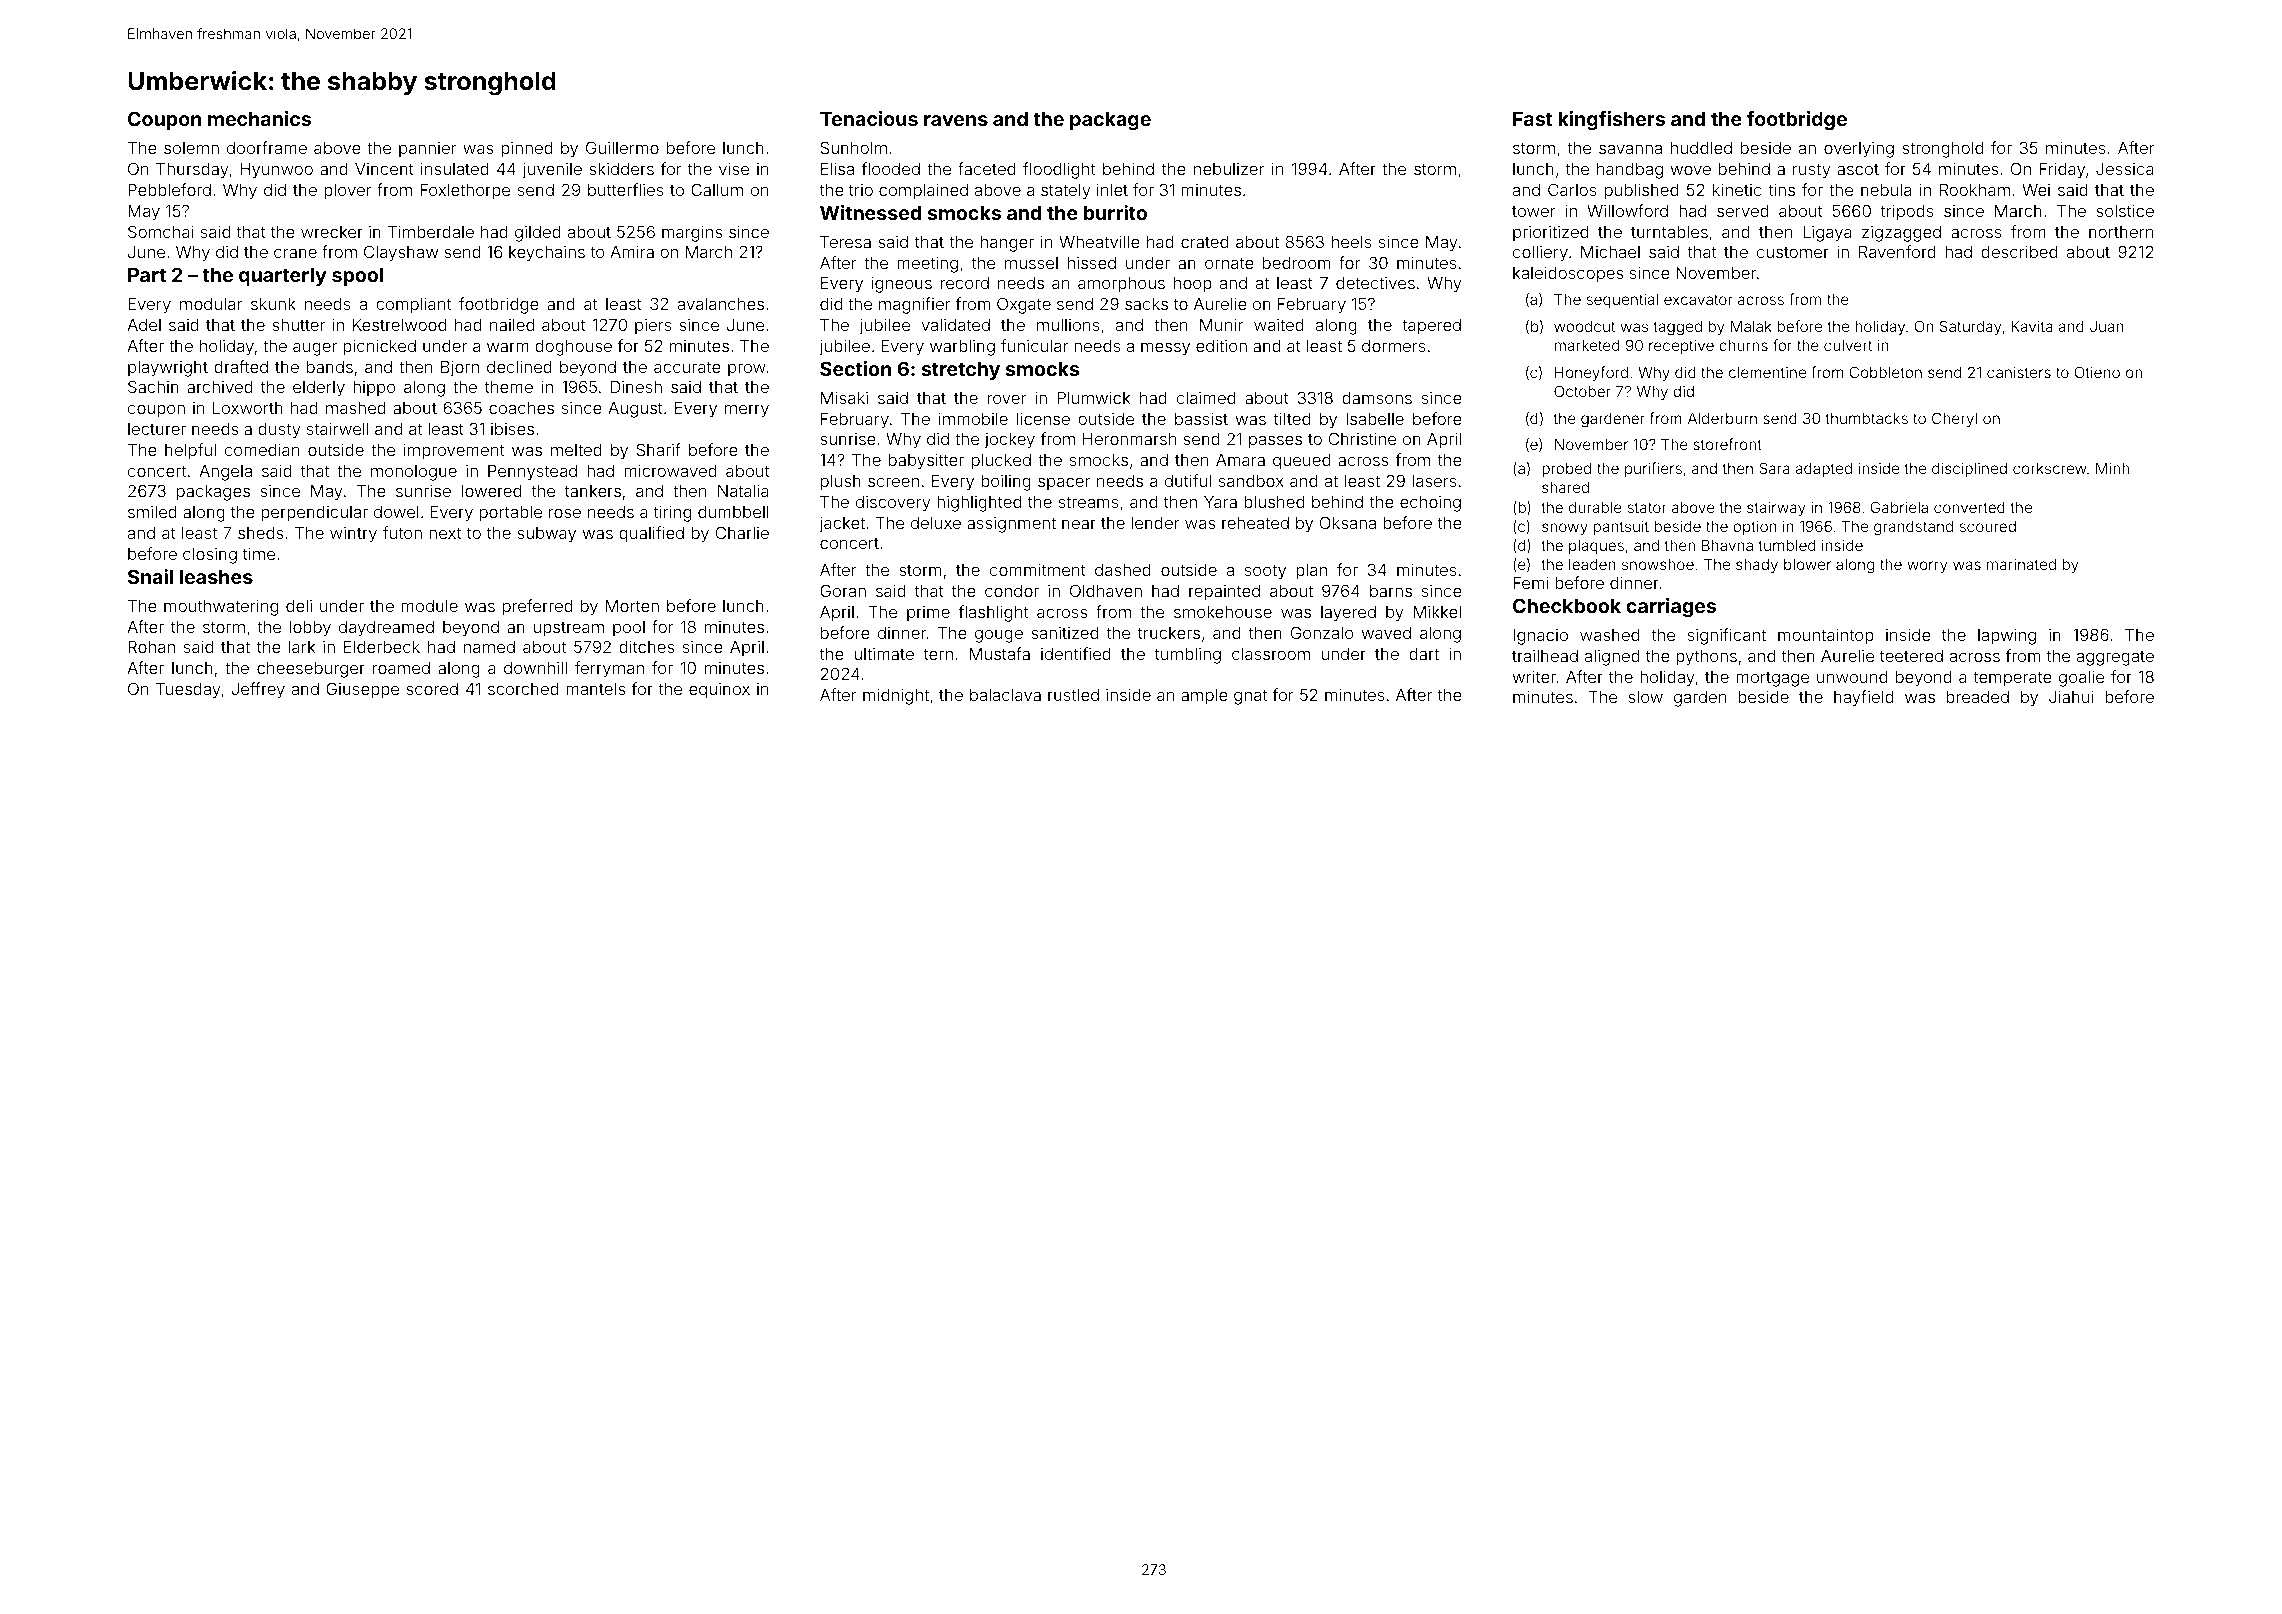 This document has height=1614, width=2282. Describe the element at coordinates (747, 411) in the document. I see `merry` at that location.
